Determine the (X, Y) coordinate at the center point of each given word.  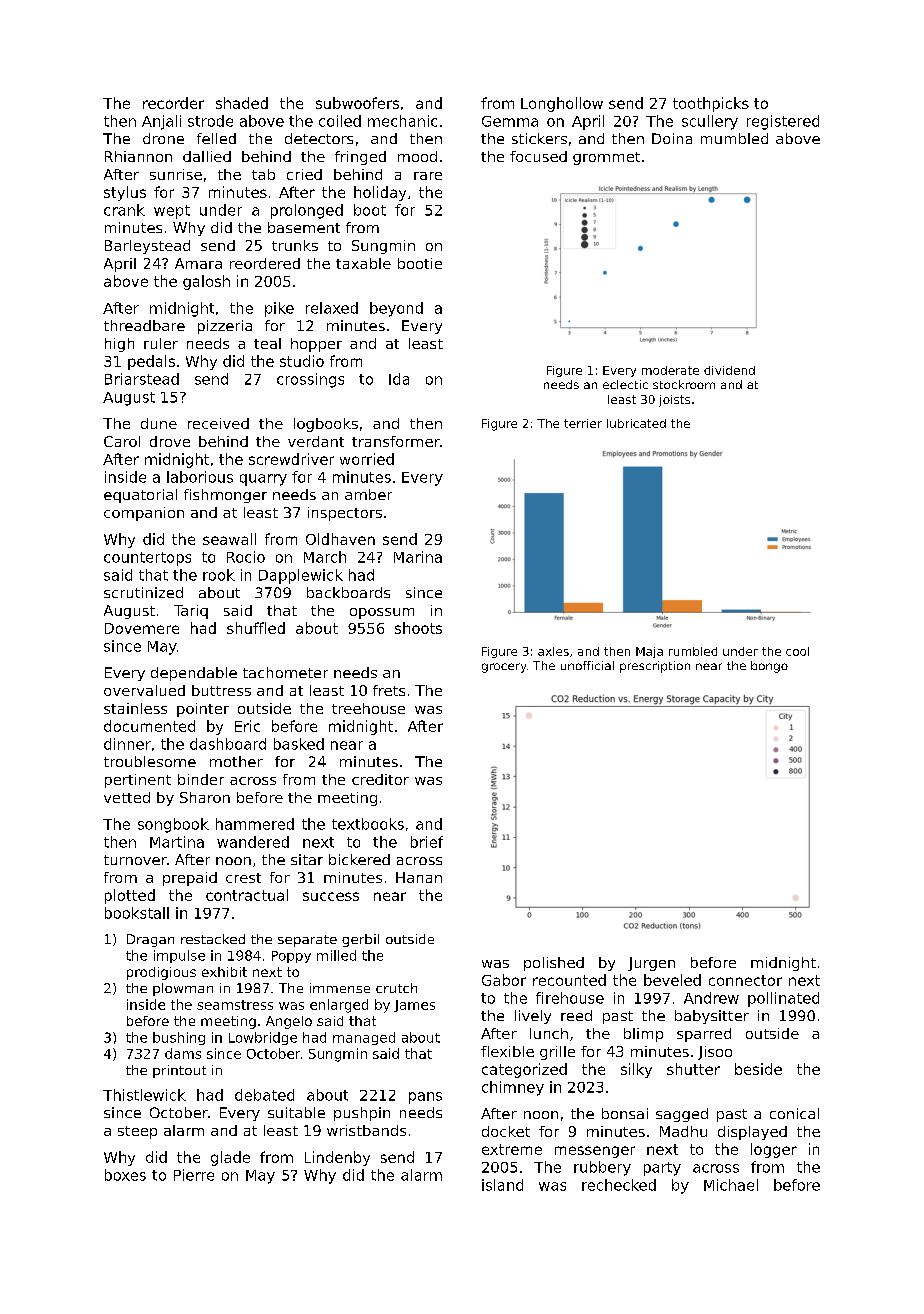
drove (170, 441)
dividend (729, 370)
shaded (242, 103)
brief (427, 842)
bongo (769, 667)
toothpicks (711, 104)
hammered (255, 824)
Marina (418, 557)
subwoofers (357, 103)
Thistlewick (144, 1095)
